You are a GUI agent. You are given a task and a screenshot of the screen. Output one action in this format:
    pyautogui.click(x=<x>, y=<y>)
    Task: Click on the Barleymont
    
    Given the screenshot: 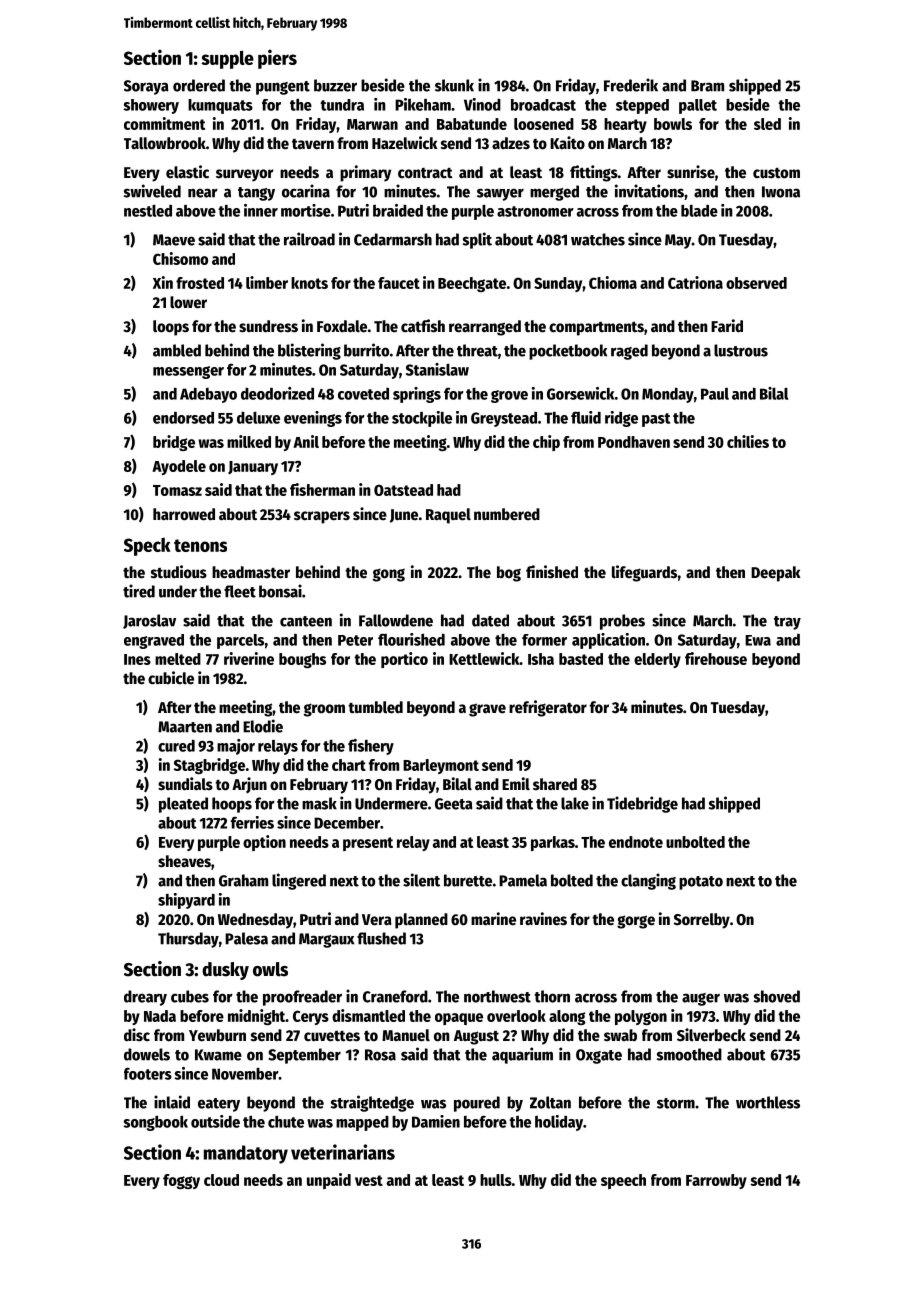 What is the action you would take?
    pyautogui.click(x=441, y=766)
